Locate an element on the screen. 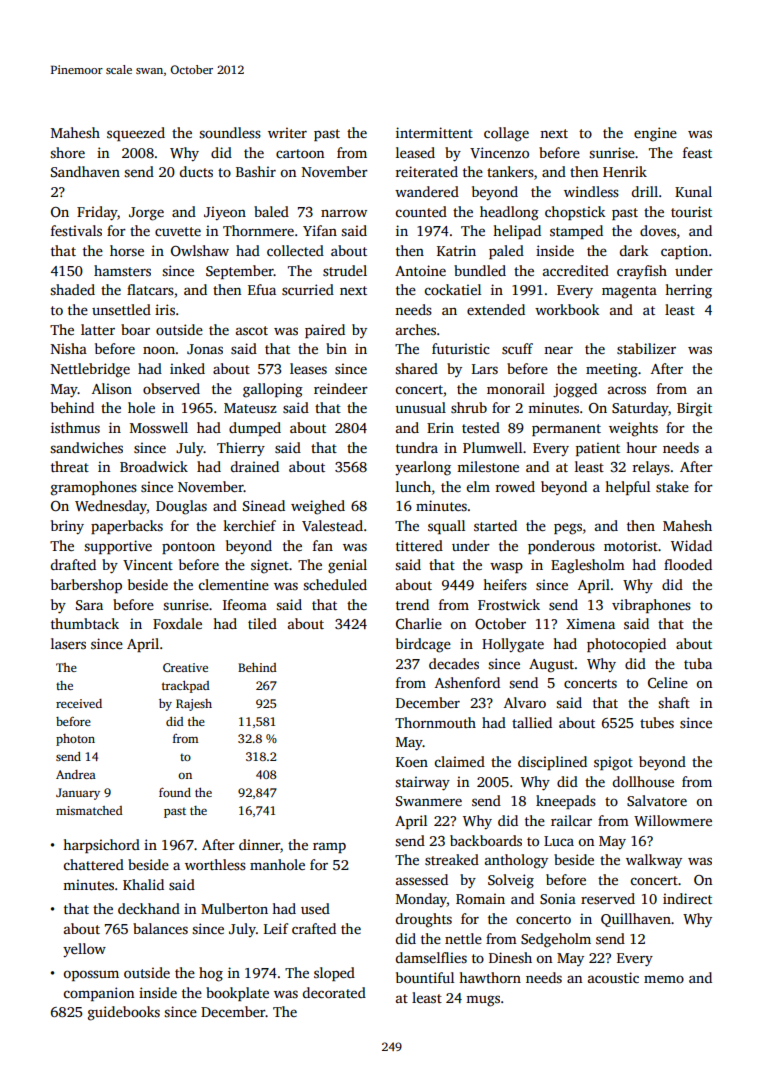  opossum is located at coordinates (91, 975).
